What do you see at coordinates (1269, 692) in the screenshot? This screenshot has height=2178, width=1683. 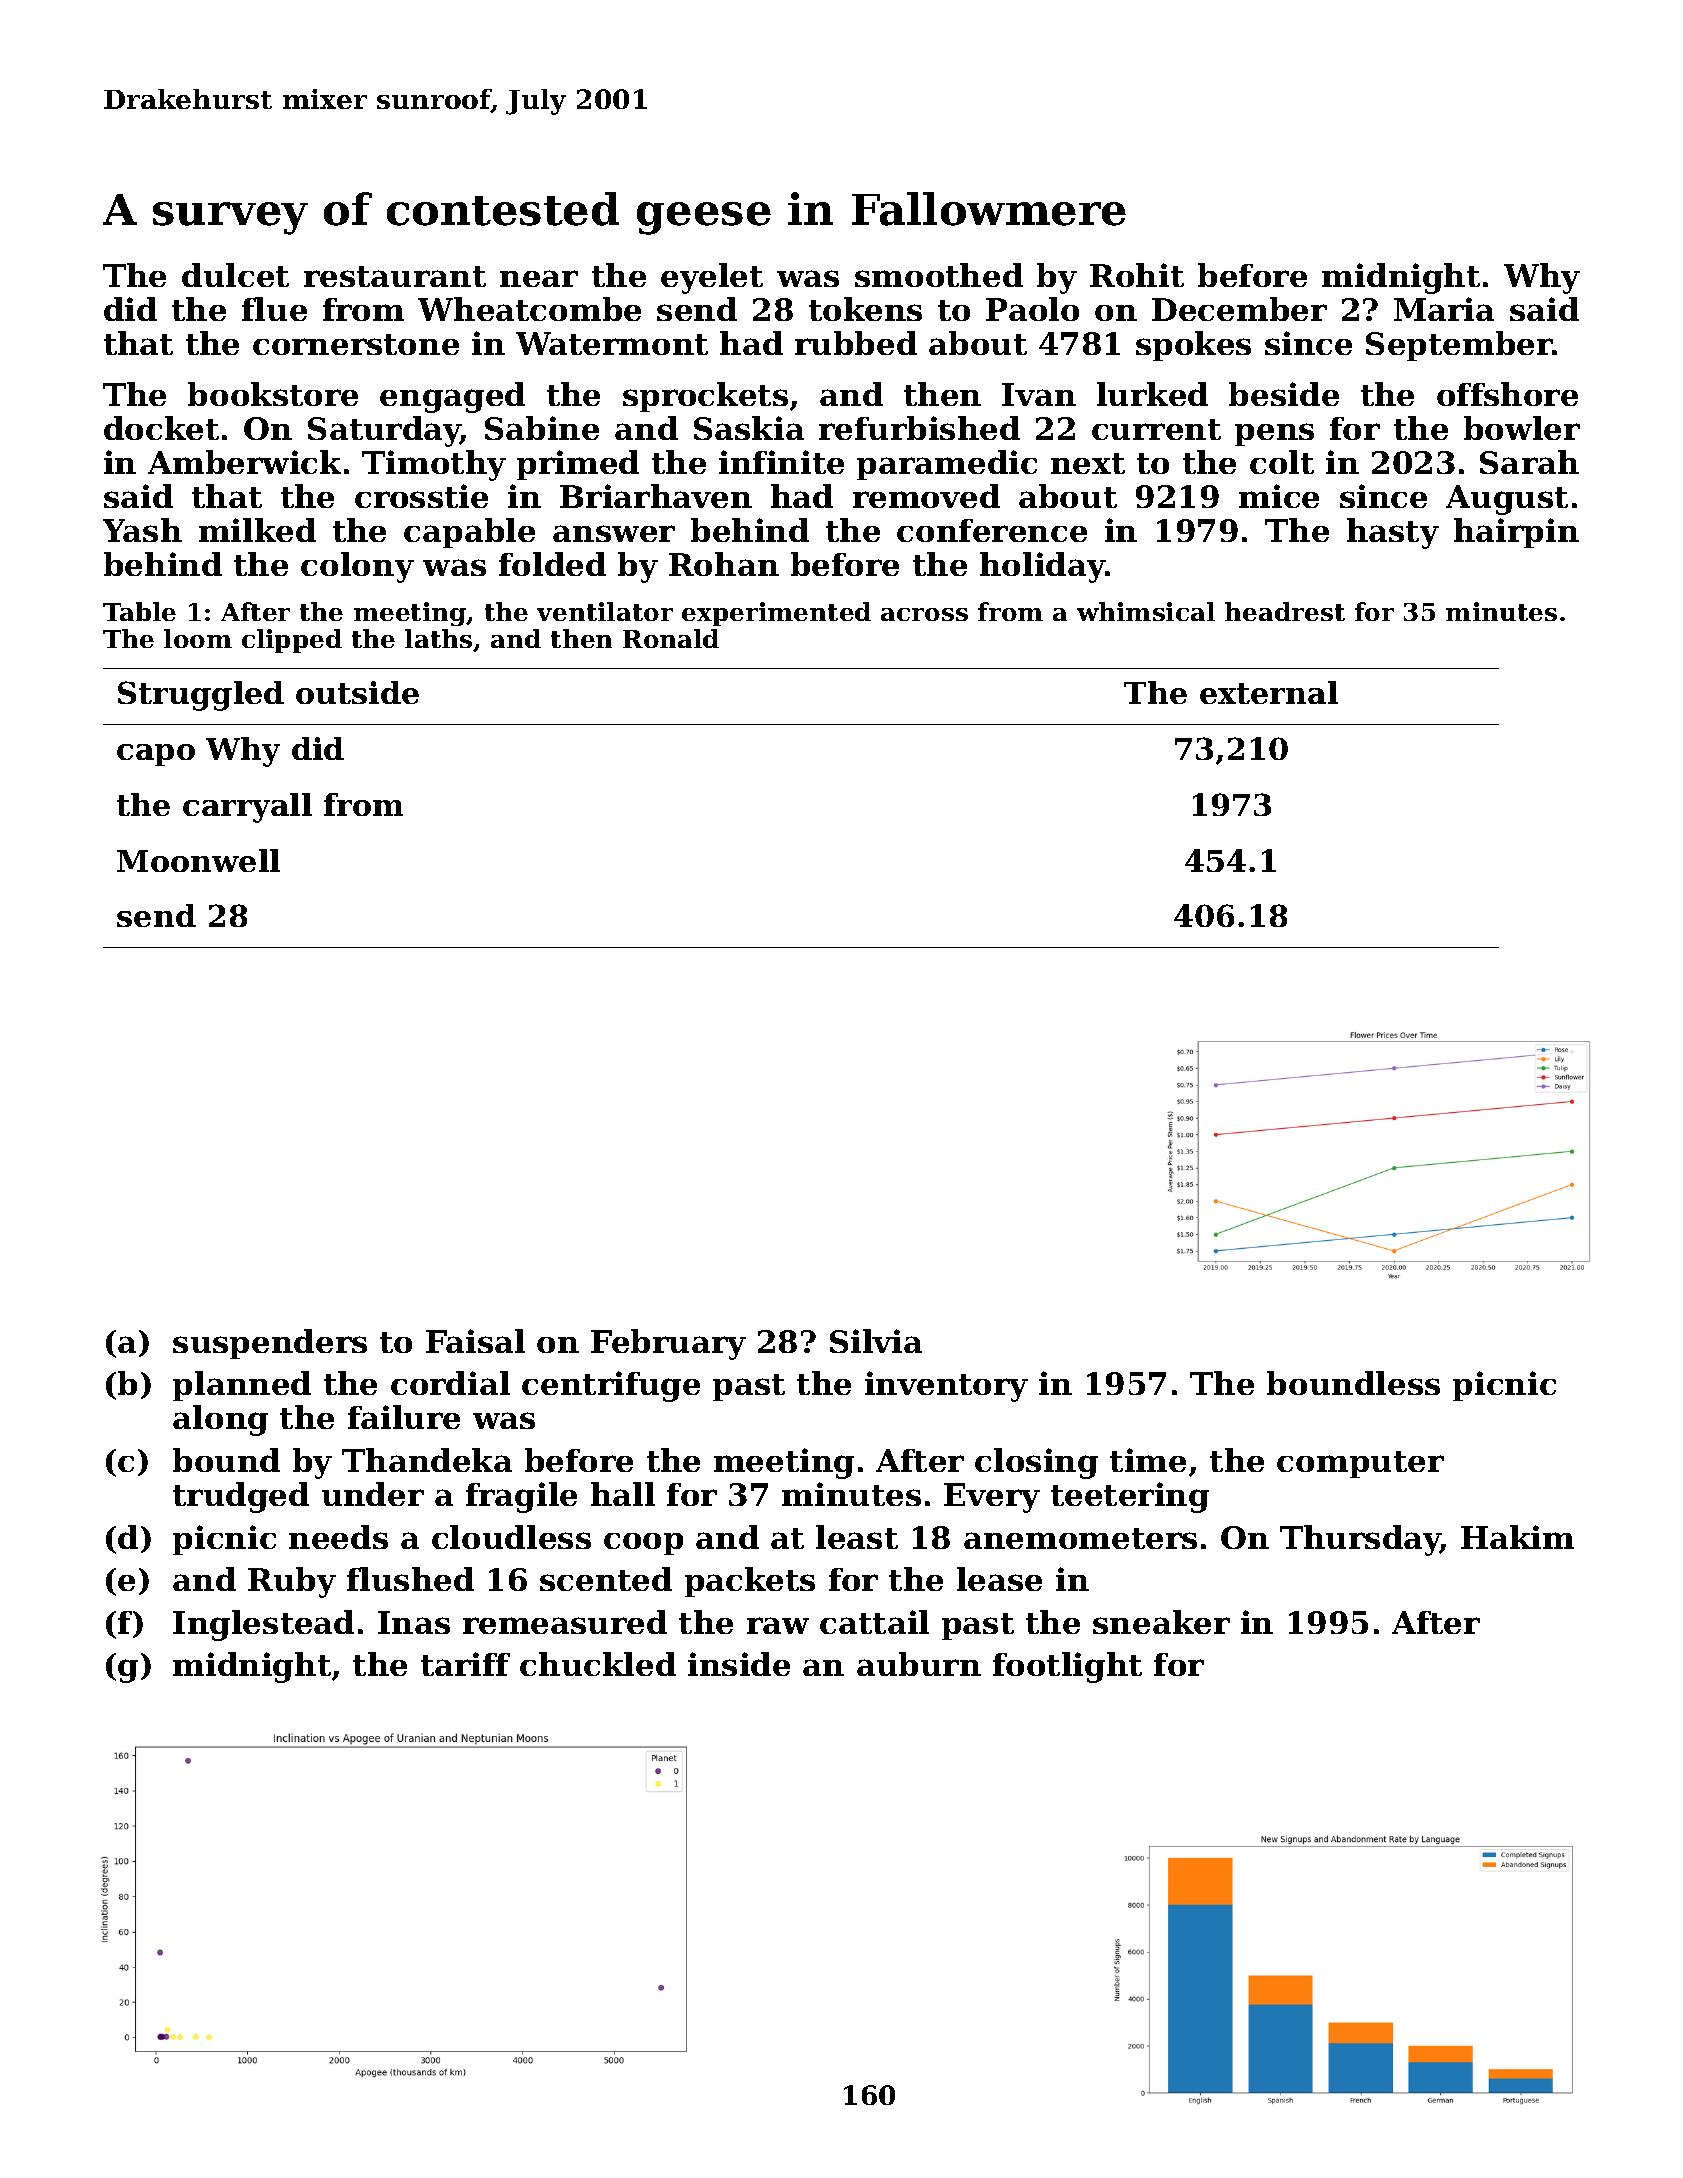 I see `external` at bounding box center [1269, 692].
